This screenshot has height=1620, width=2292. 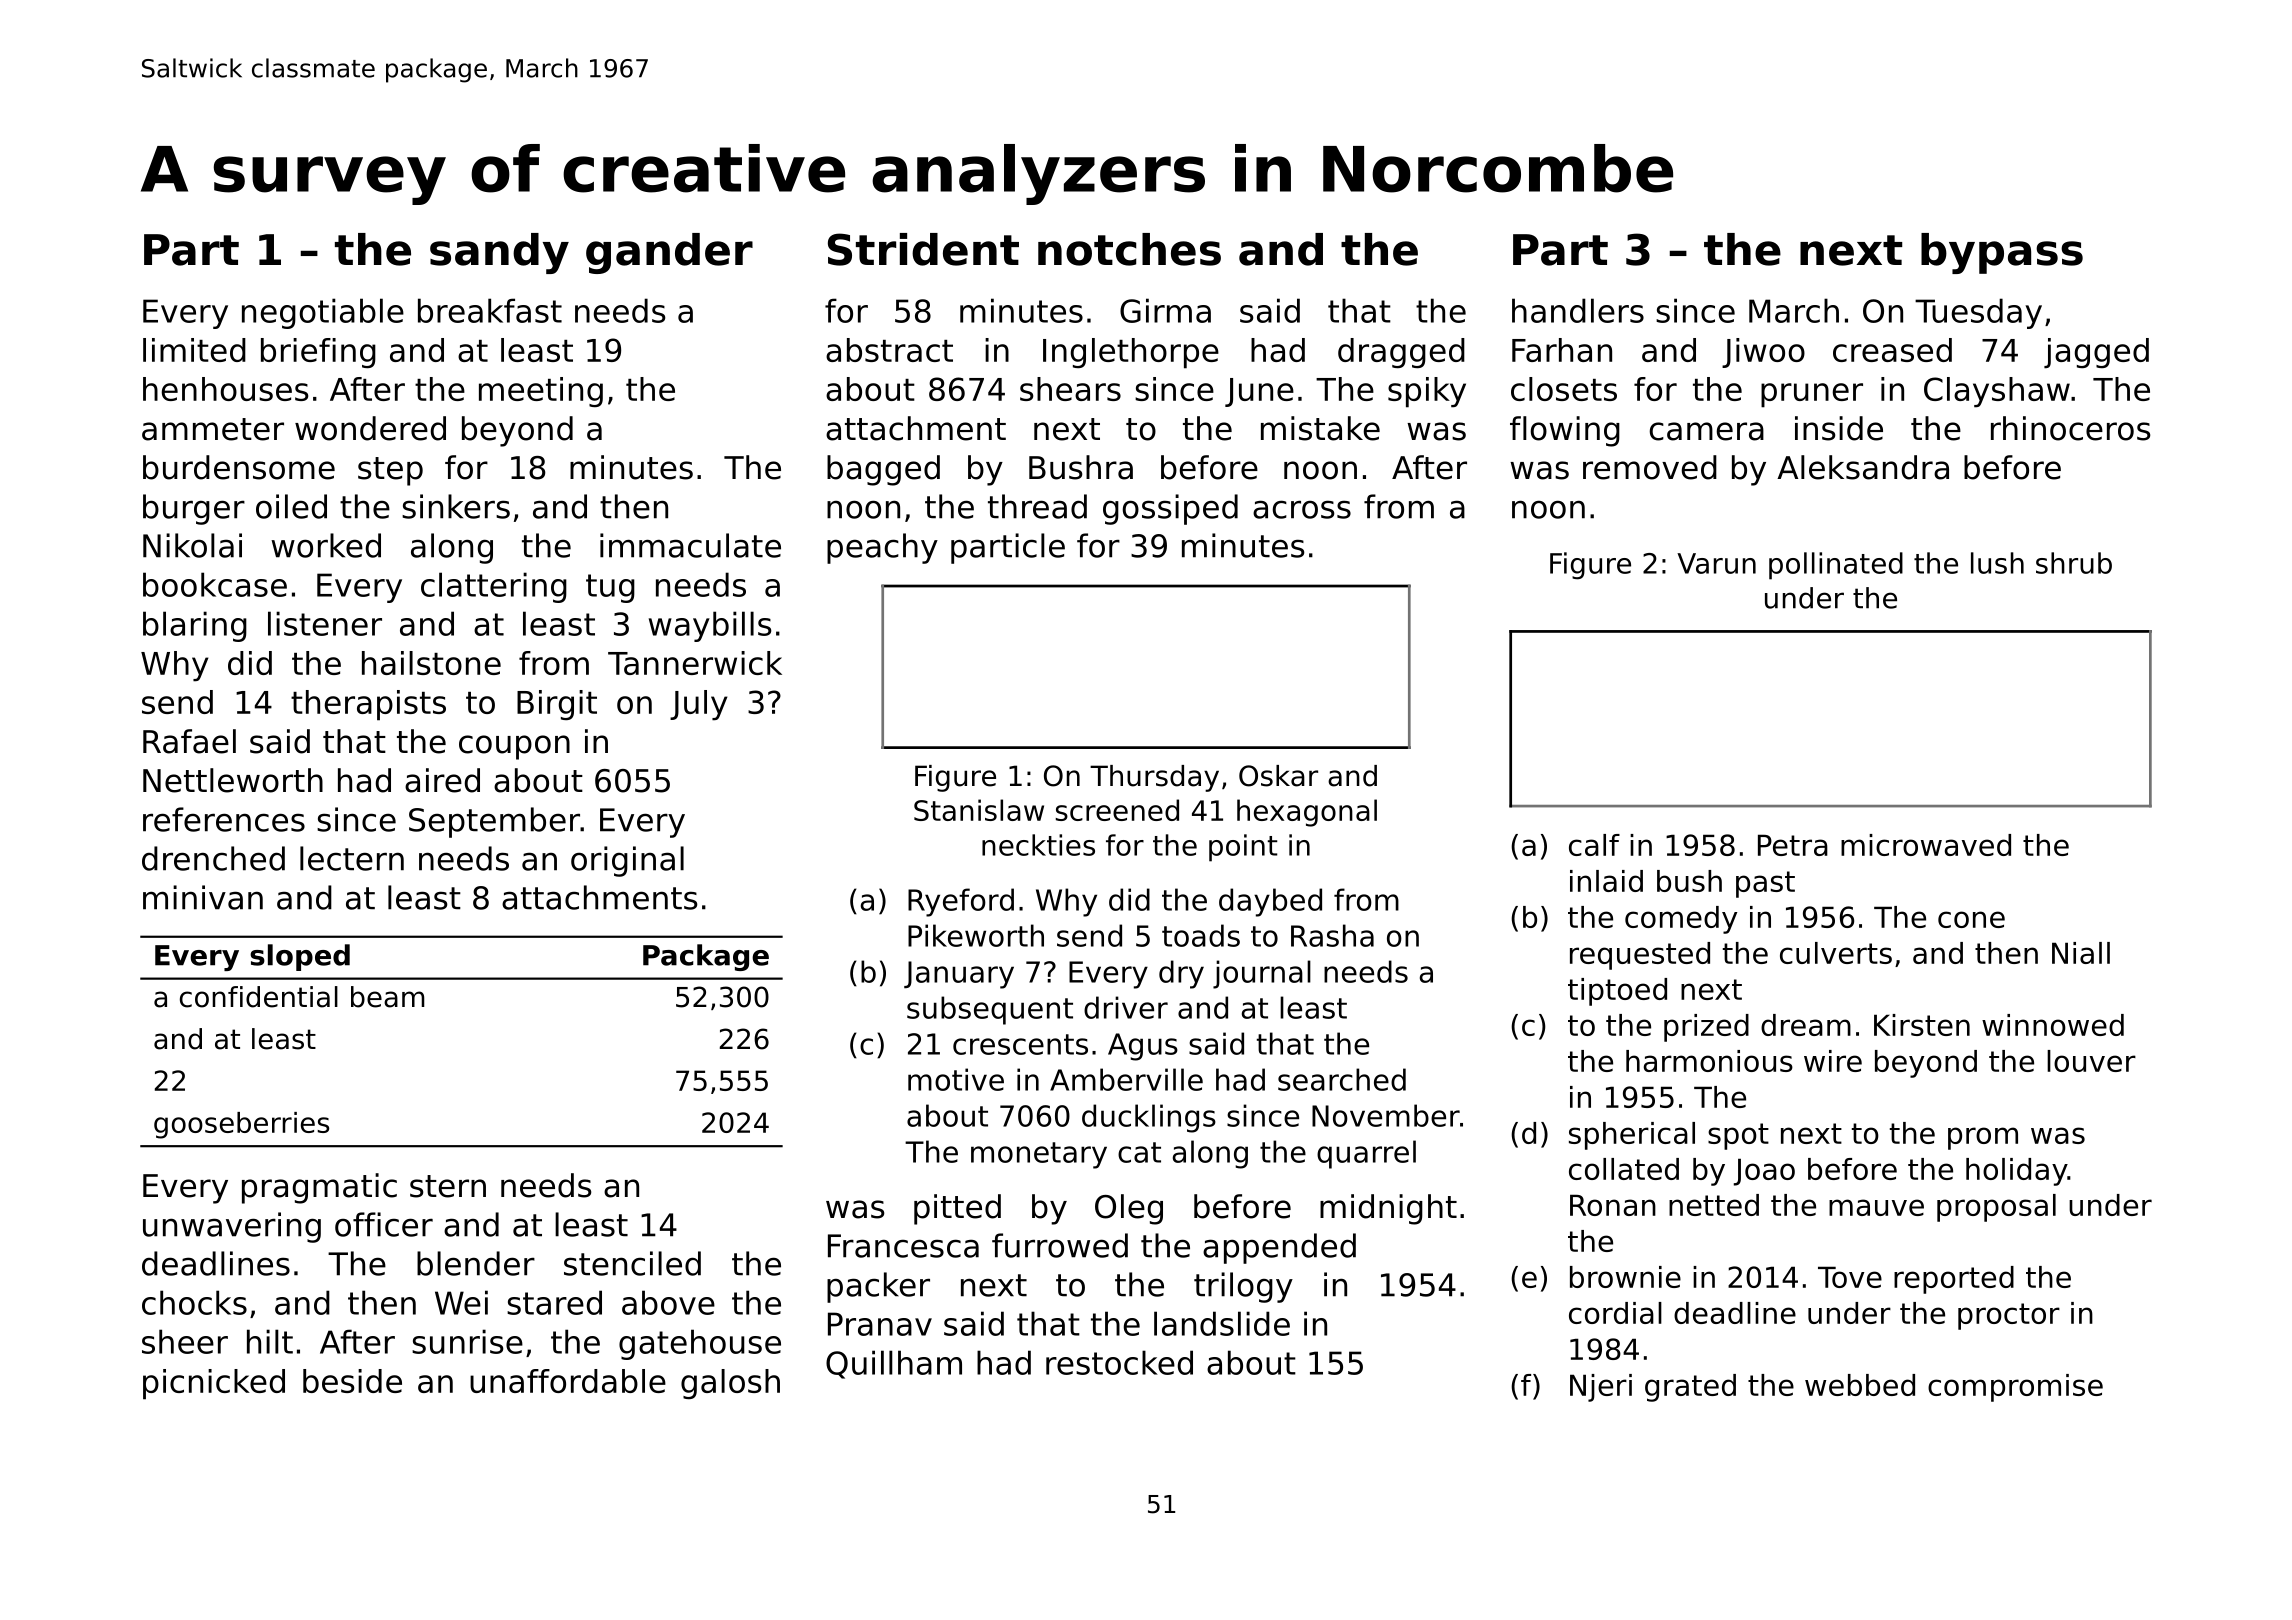 I want to click on oiled, so click(x=291, y=506).
